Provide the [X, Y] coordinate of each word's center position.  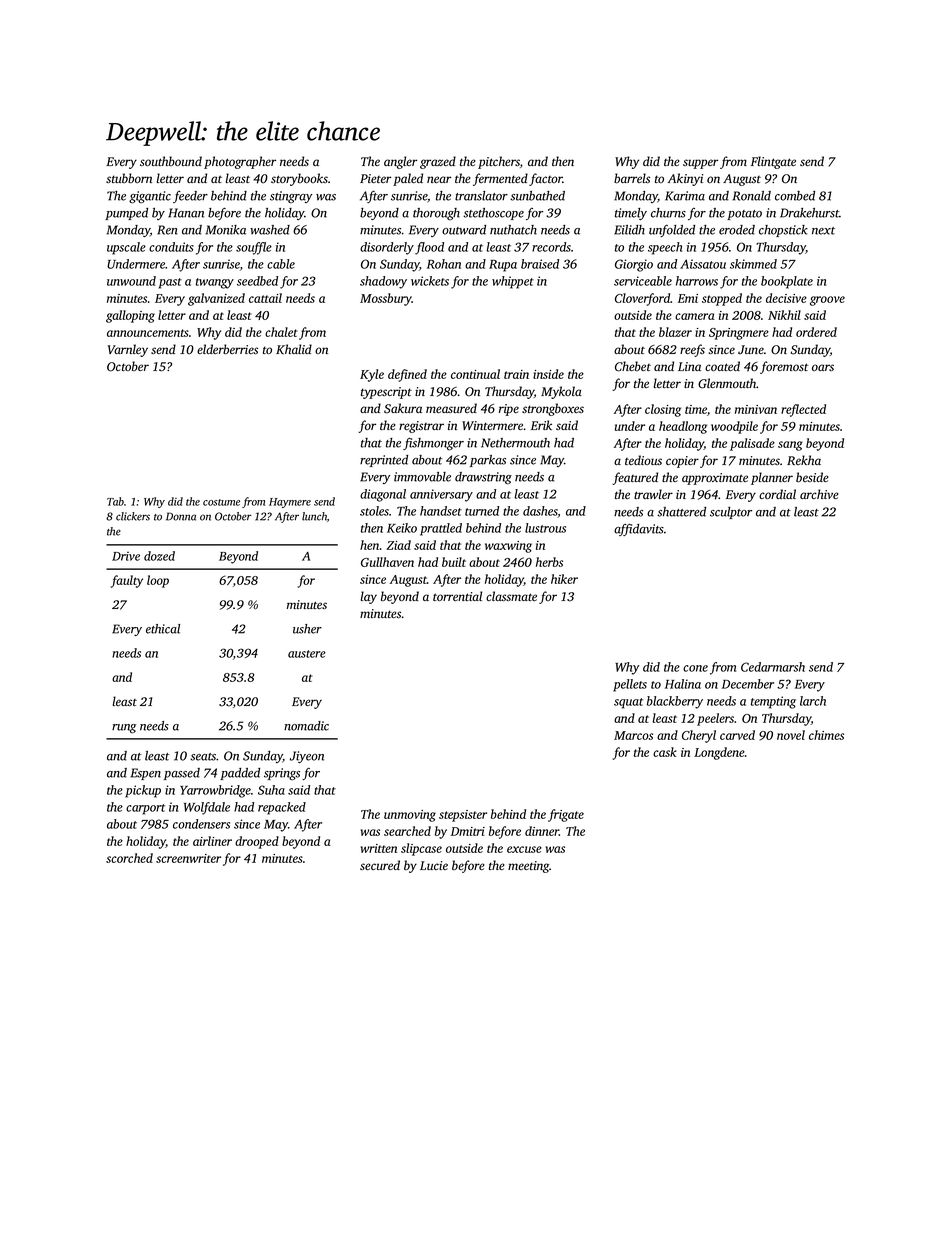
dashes [540, 512]
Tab [115, 501]
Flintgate [773, 162]
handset [441, 511]
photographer [240, 162]
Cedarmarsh [773, 667]
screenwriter [188, 858]
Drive [126, 556]
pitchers [499, 162]
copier [682, 462]
